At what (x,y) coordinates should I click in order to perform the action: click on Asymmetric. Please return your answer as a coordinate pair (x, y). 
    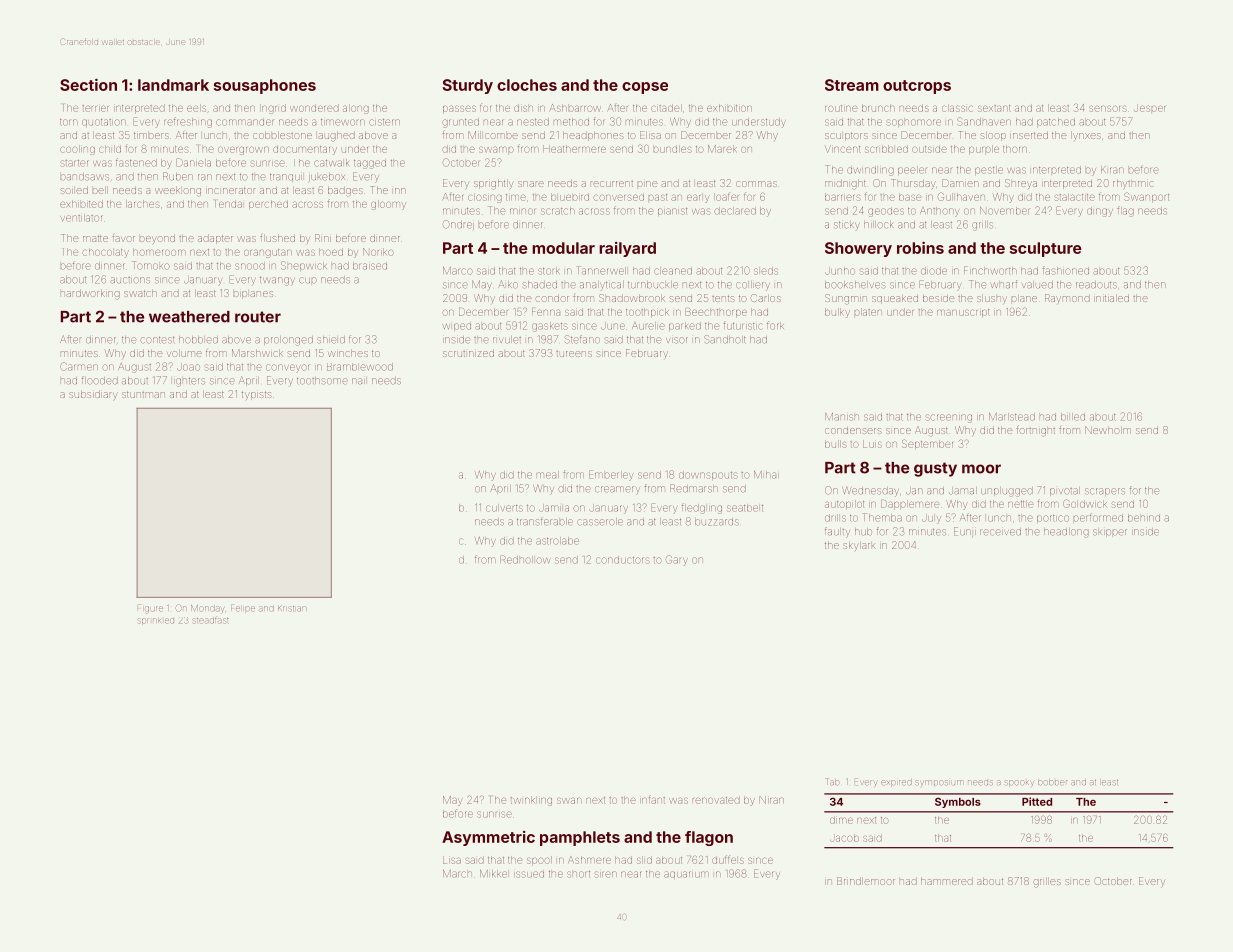
    Looking at the image, I should click on (488, 838).
